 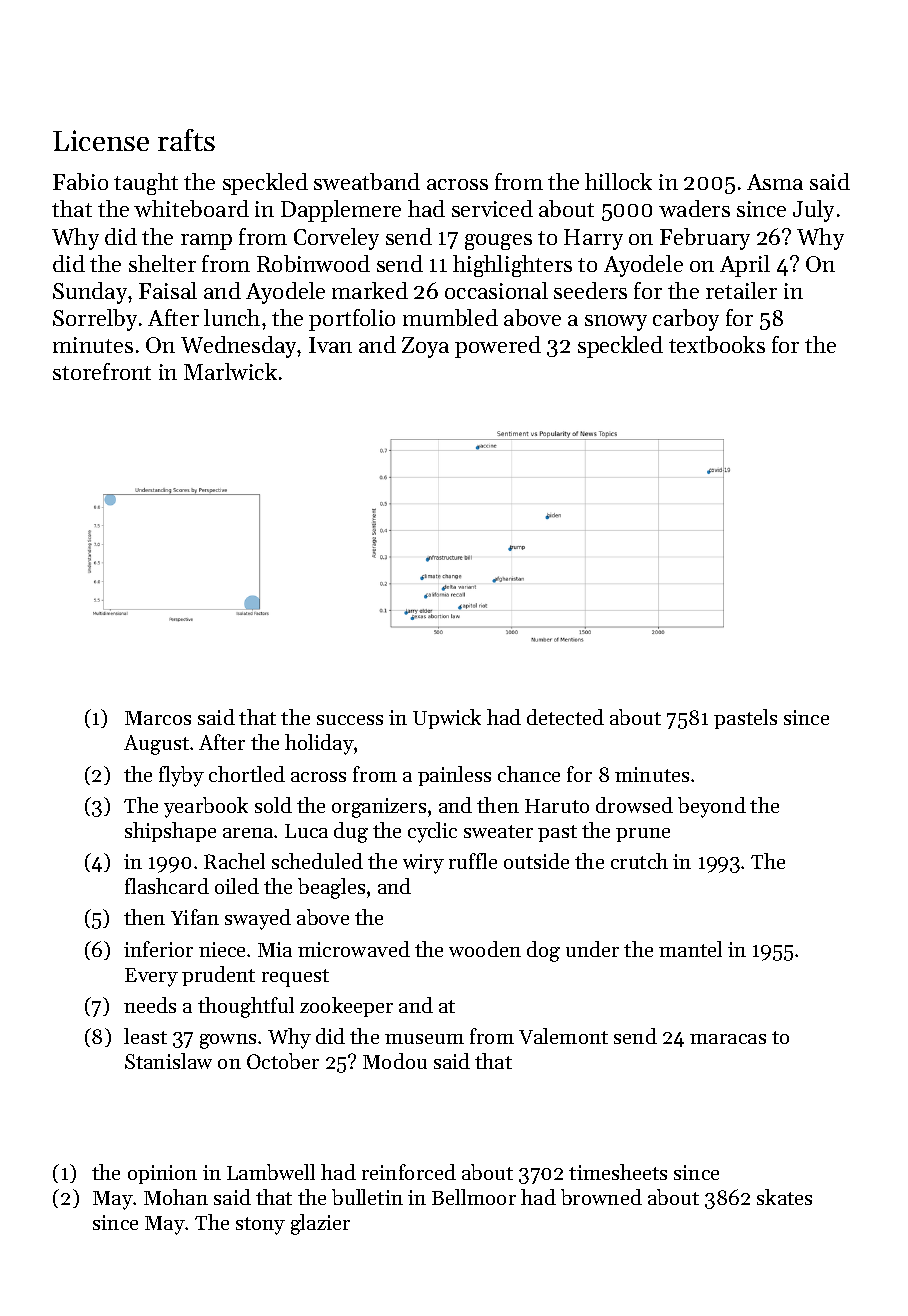 I want to click on Modou, so click(x=395, y=1061).
